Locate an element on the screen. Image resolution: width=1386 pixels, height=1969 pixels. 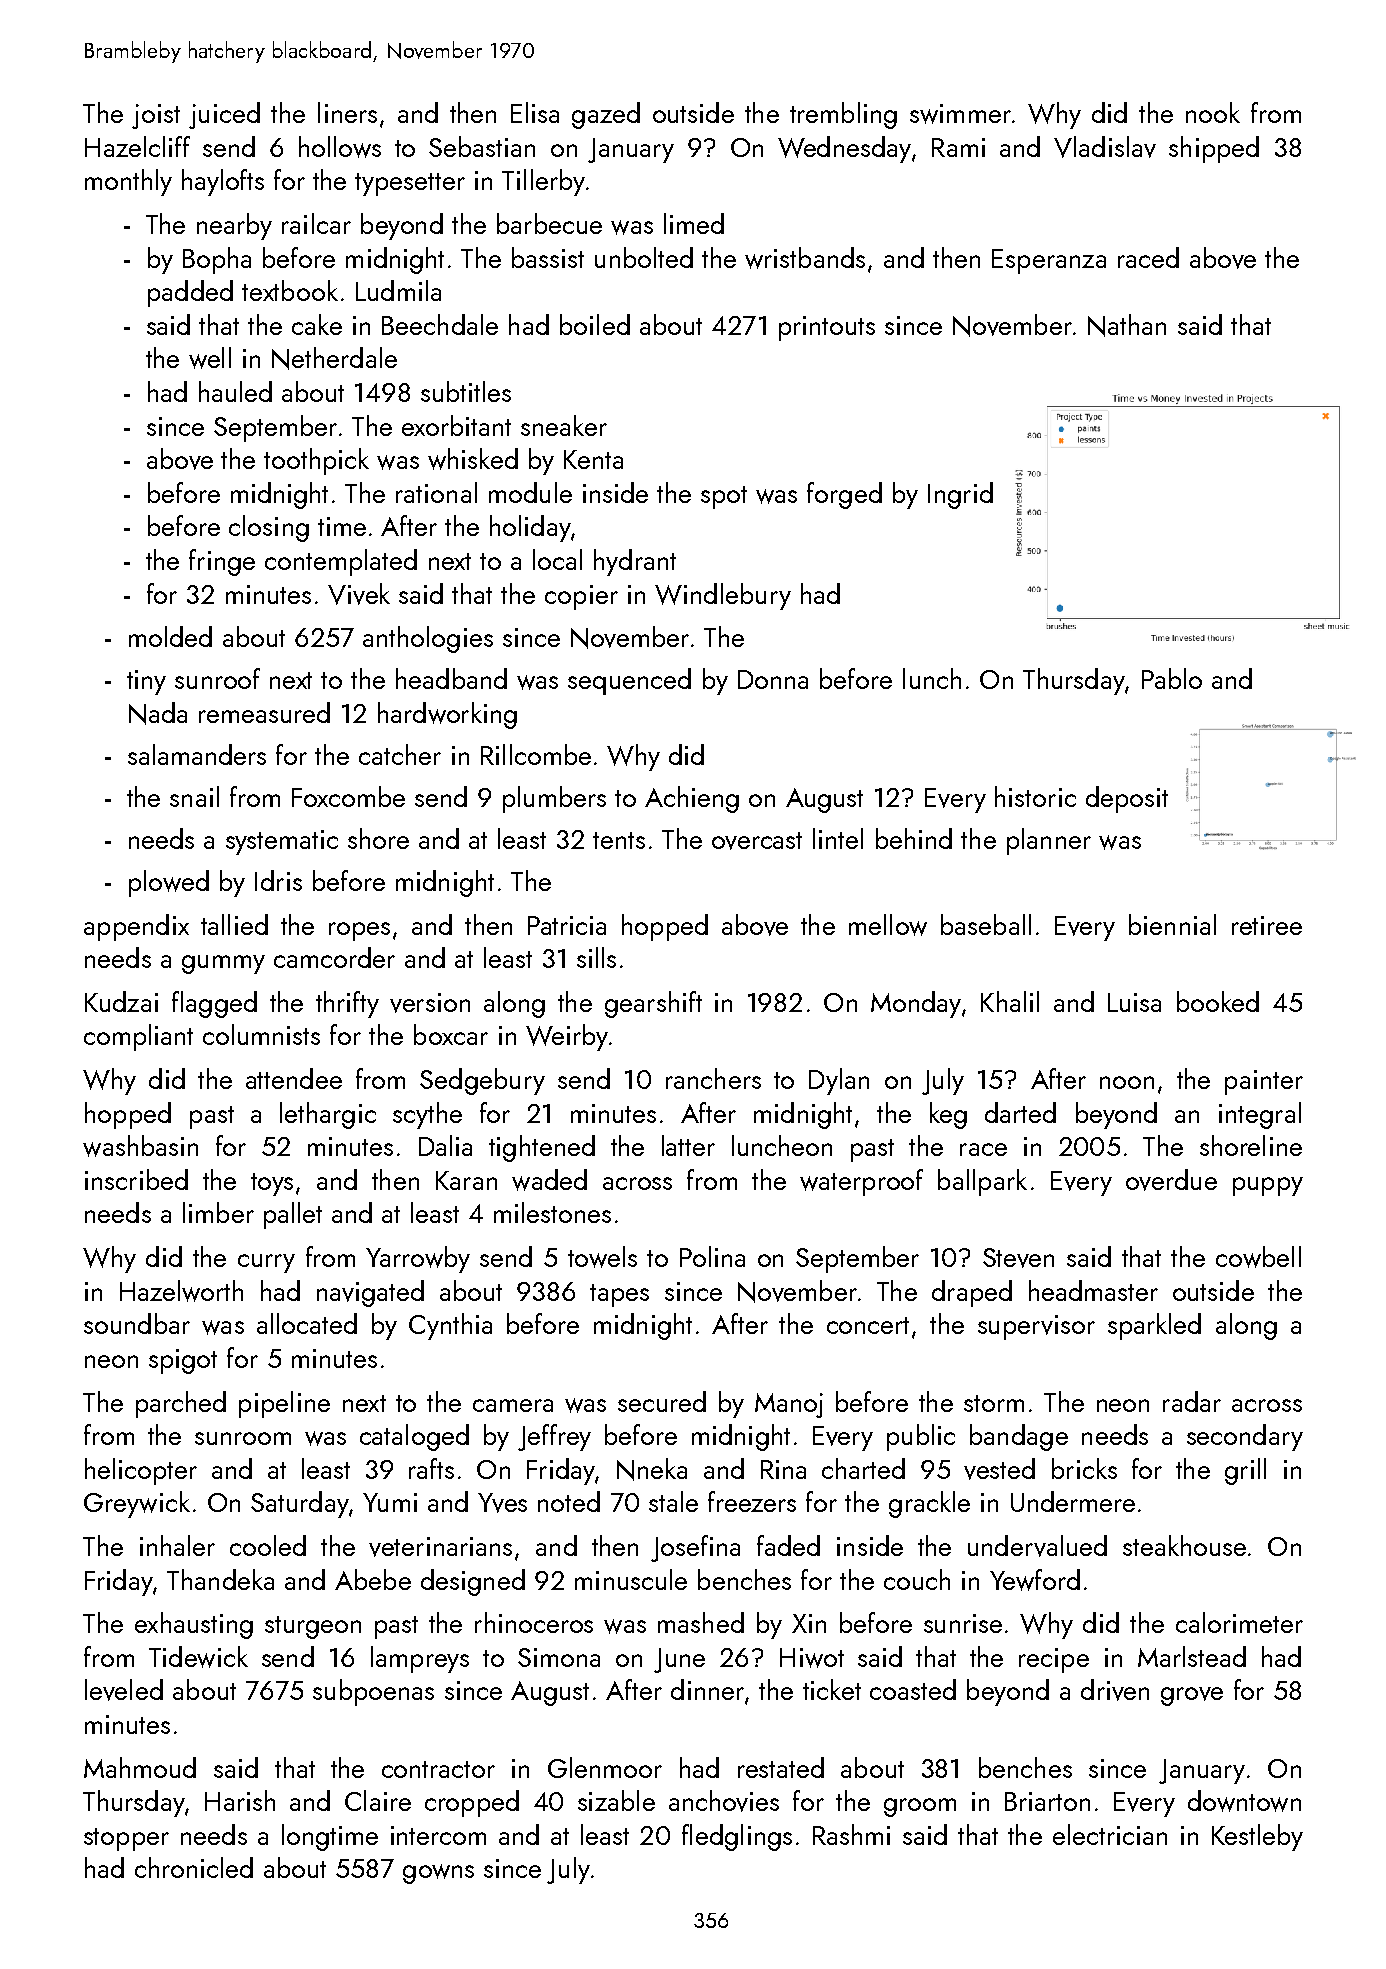
Pablo is located at coordinates (1172, 678).
